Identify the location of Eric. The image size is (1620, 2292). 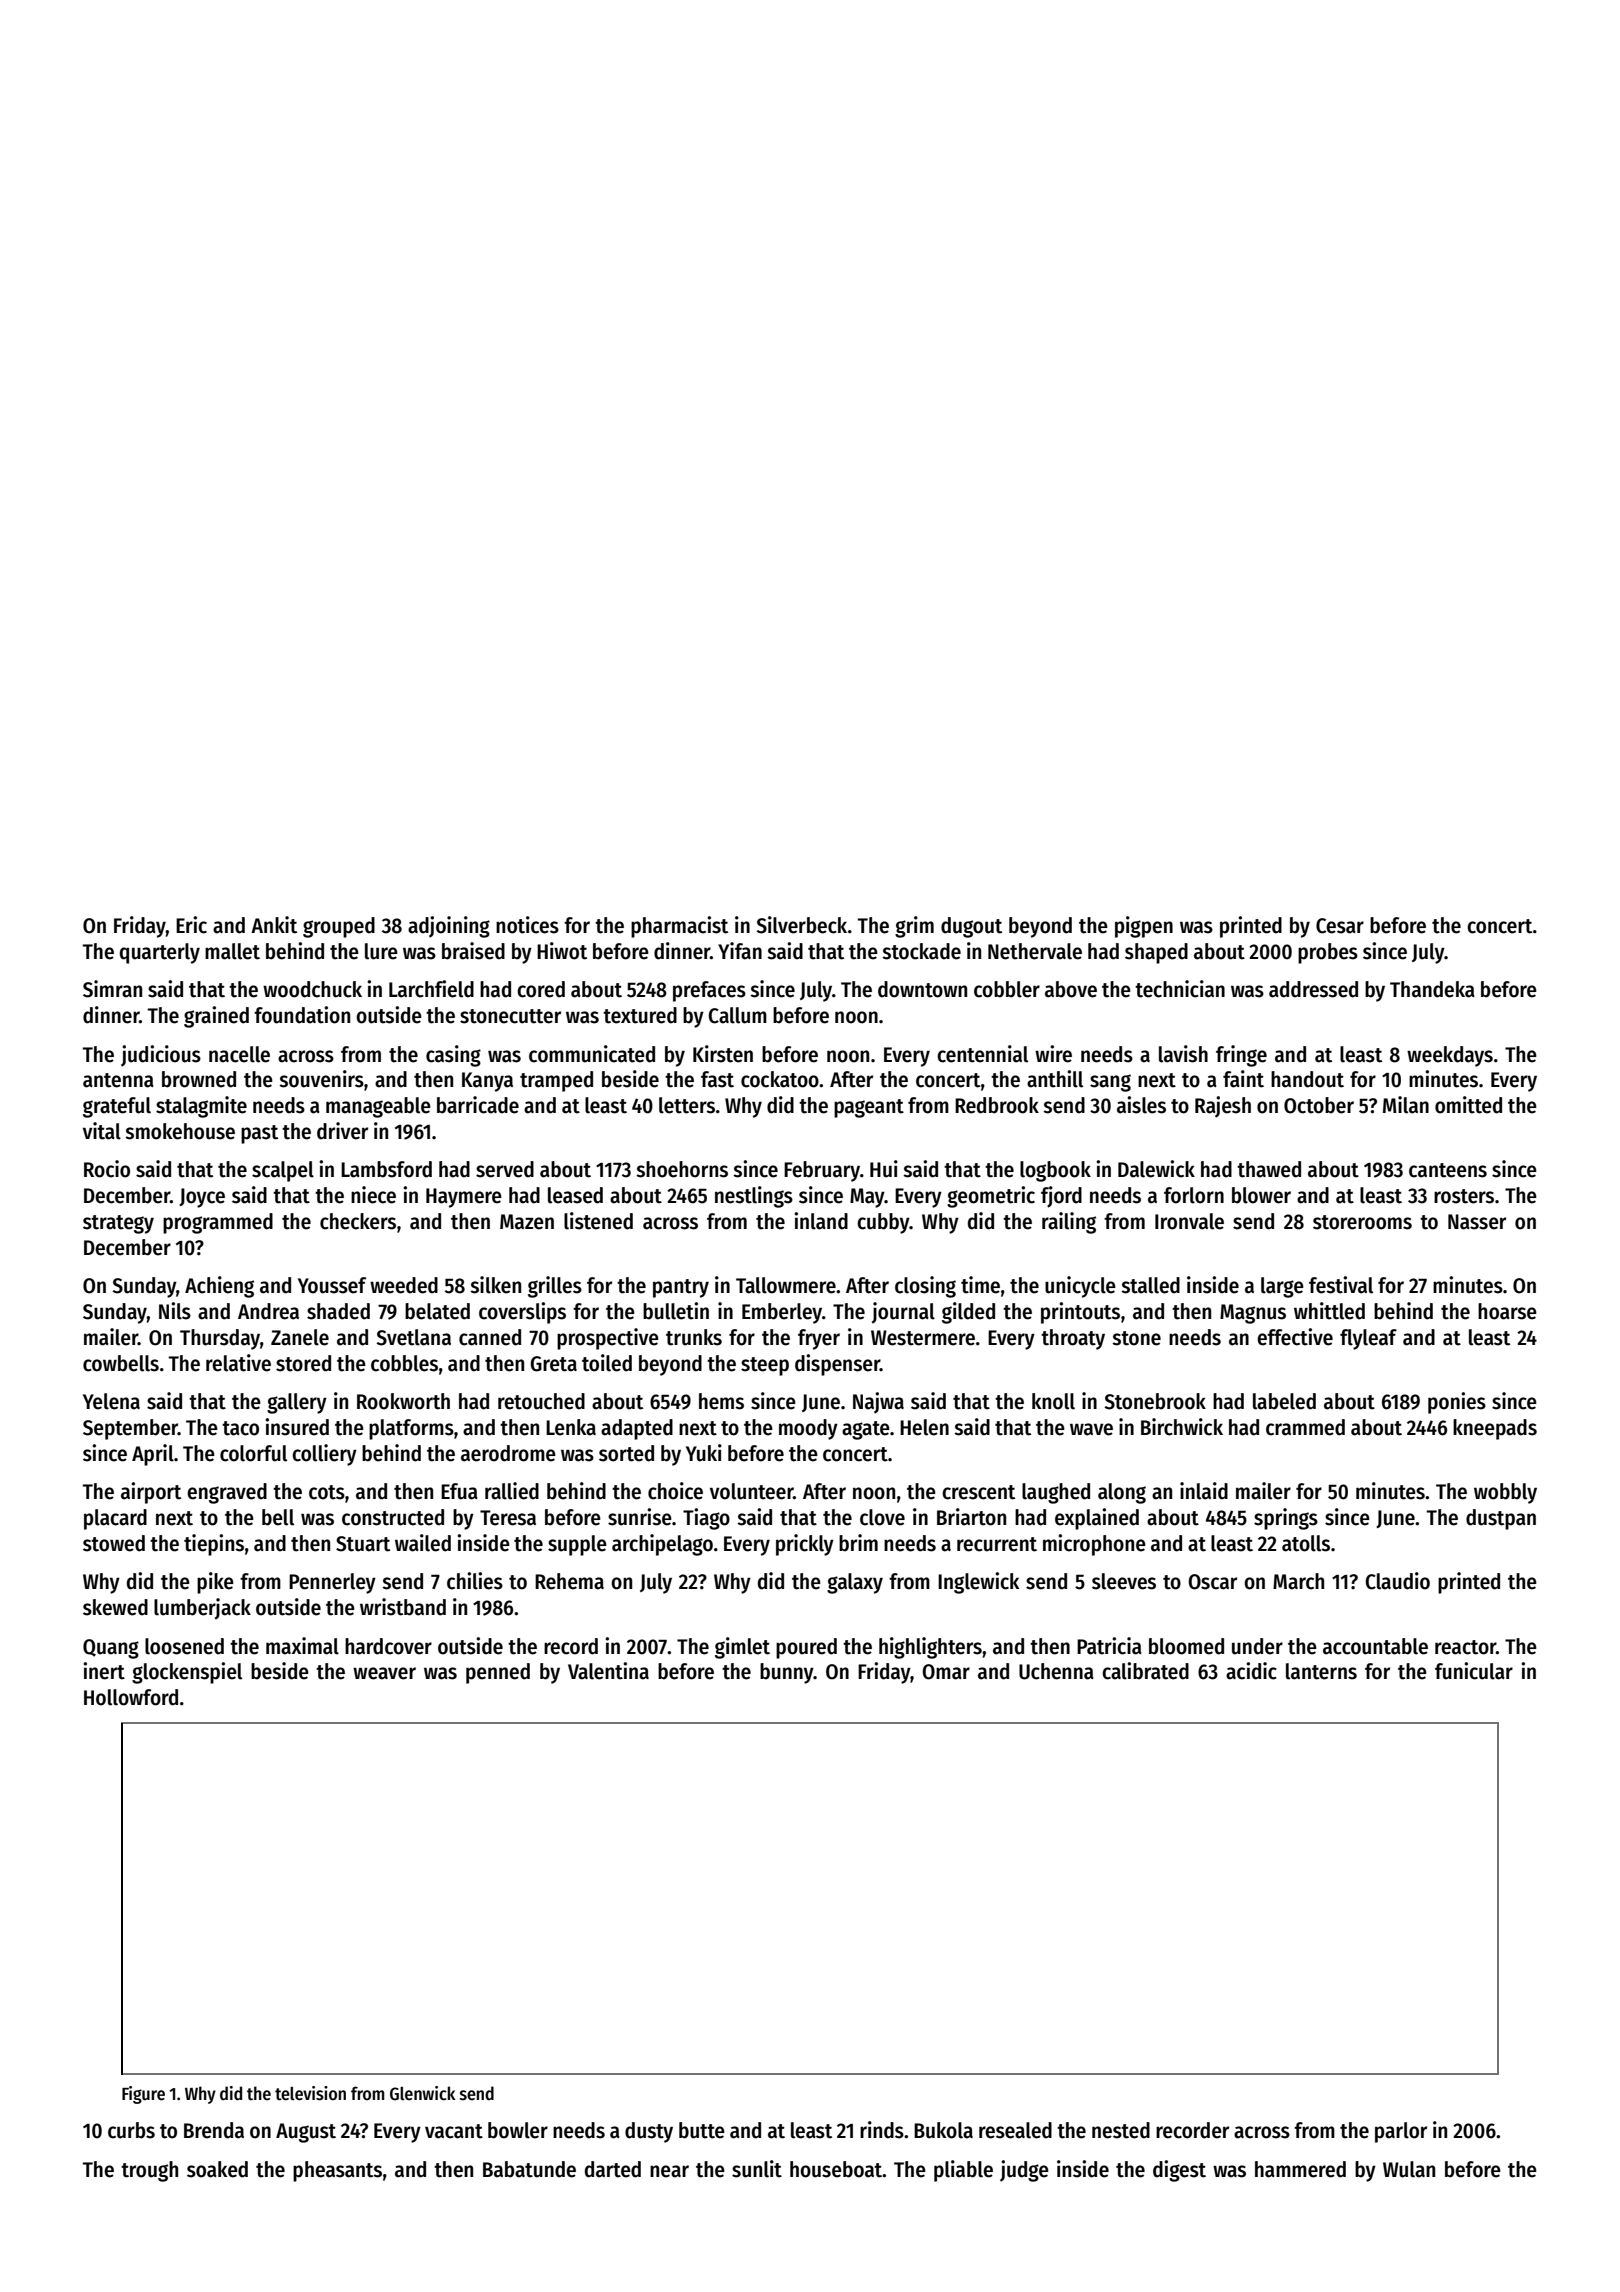
(191, 925).
